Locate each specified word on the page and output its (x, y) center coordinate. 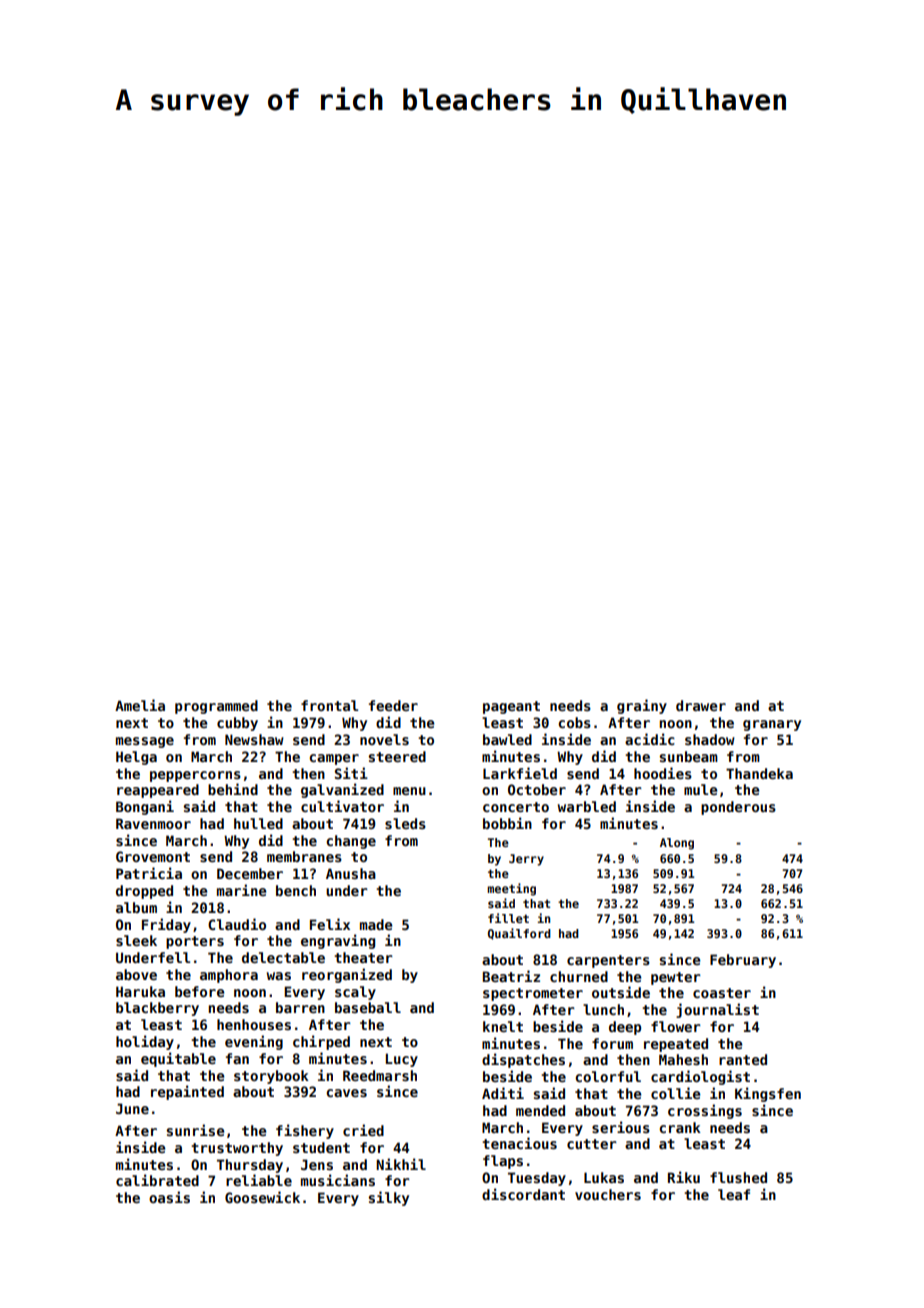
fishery (305, 1131)
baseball (368, 1007)
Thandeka (759, 773)
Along (677, 844)
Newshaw (254, 739)
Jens (317, 1164)
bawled (507, 739)
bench (296, 890)
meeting (511, 889)
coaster (722, 993)
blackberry (157, 1009)
